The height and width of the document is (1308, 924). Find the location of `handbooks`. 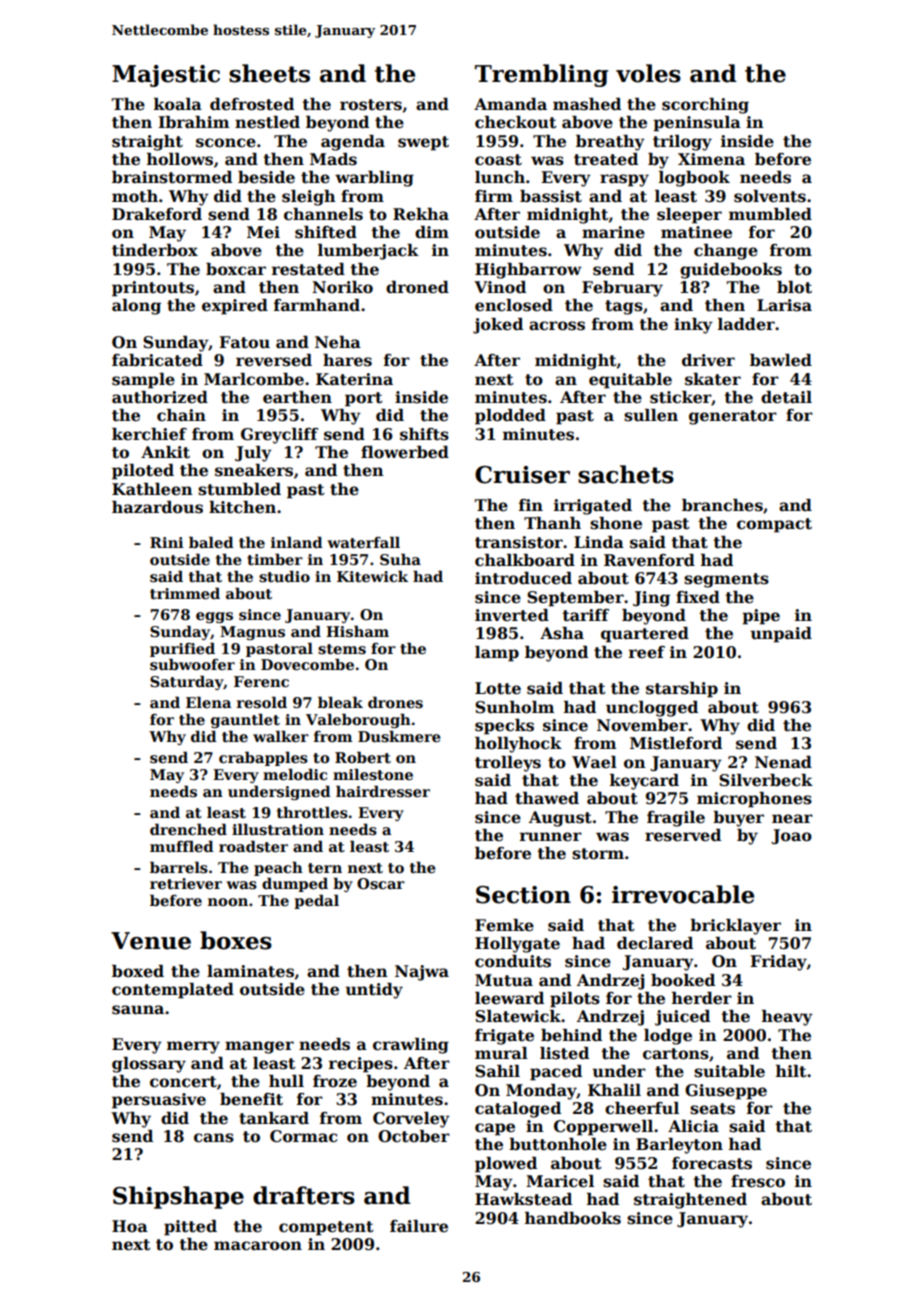

handbooks is located at coordinates (573, 1218).
